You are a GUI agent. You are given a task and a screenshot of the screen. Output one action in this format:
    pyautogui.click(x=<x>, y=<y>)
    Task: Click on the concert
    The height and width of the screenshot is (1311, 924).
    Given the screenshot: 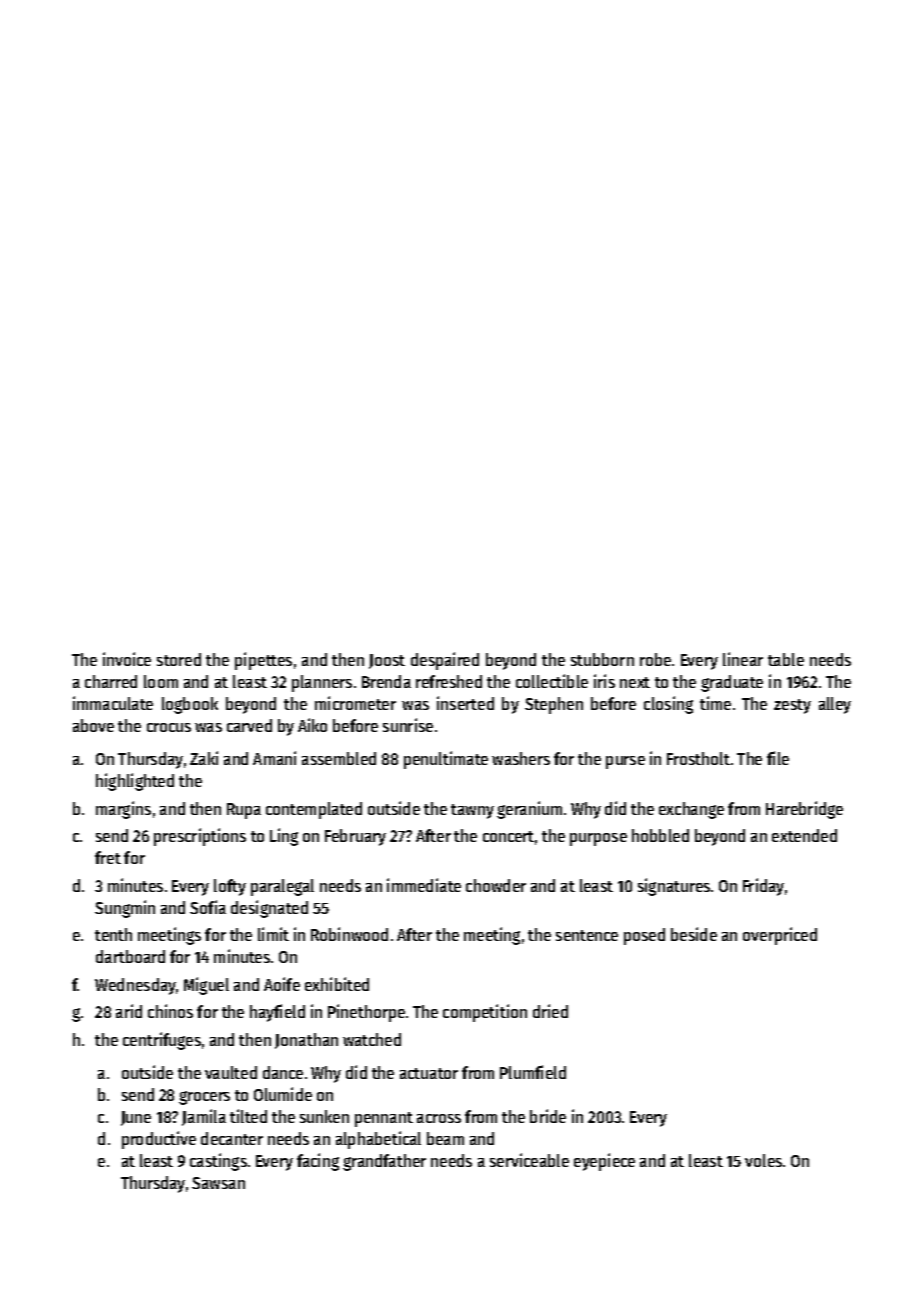 What is the action you would take?
    pyautogui.click(x=508, y=836)
